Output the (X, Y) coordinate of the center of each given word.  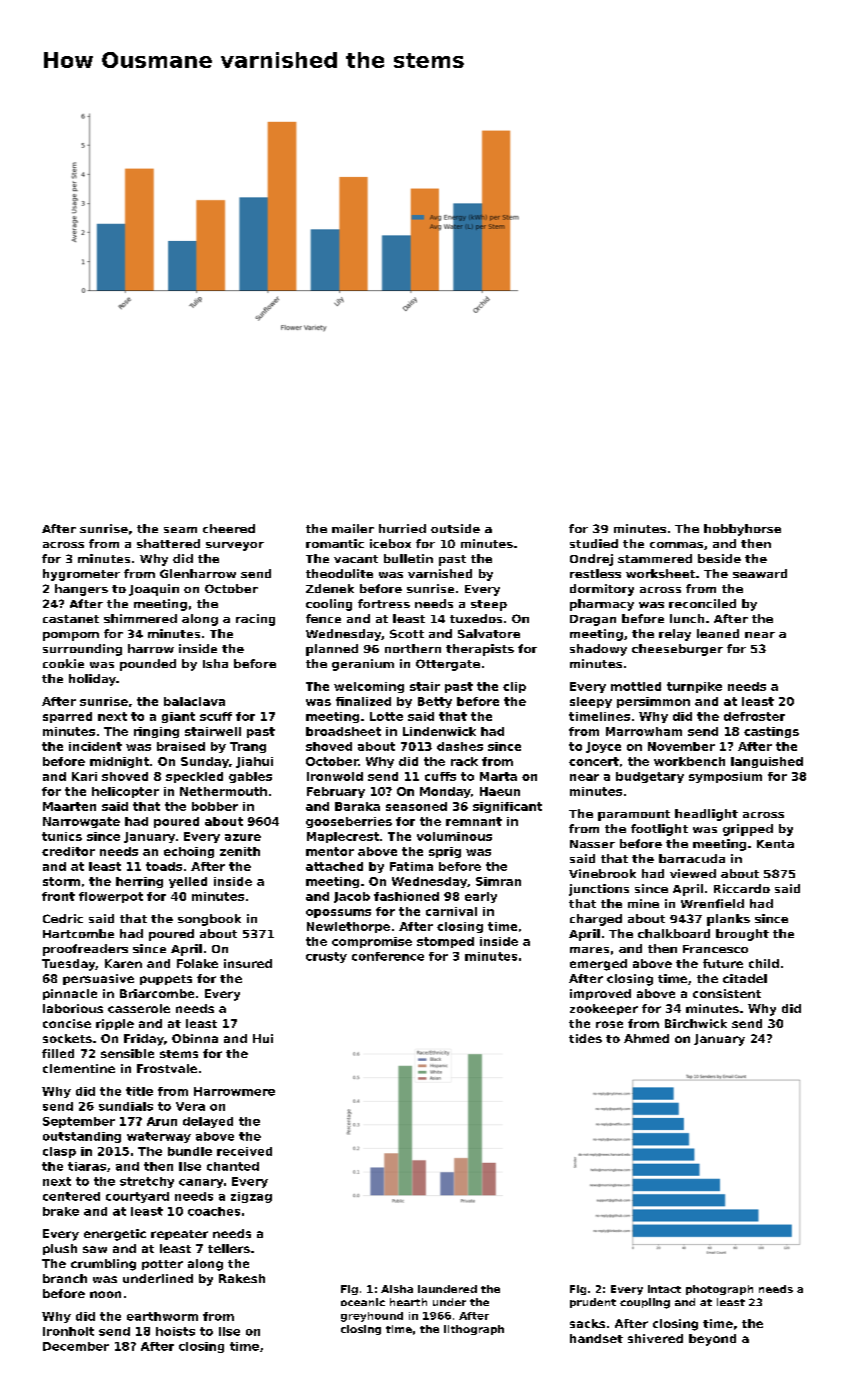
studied (594, 543)
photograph (719, 1290)
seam (180, 530)
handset (596, 1338)
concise (67, 1023)
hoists (175, 1331)
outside (455, 528)
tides (585, 1038)
